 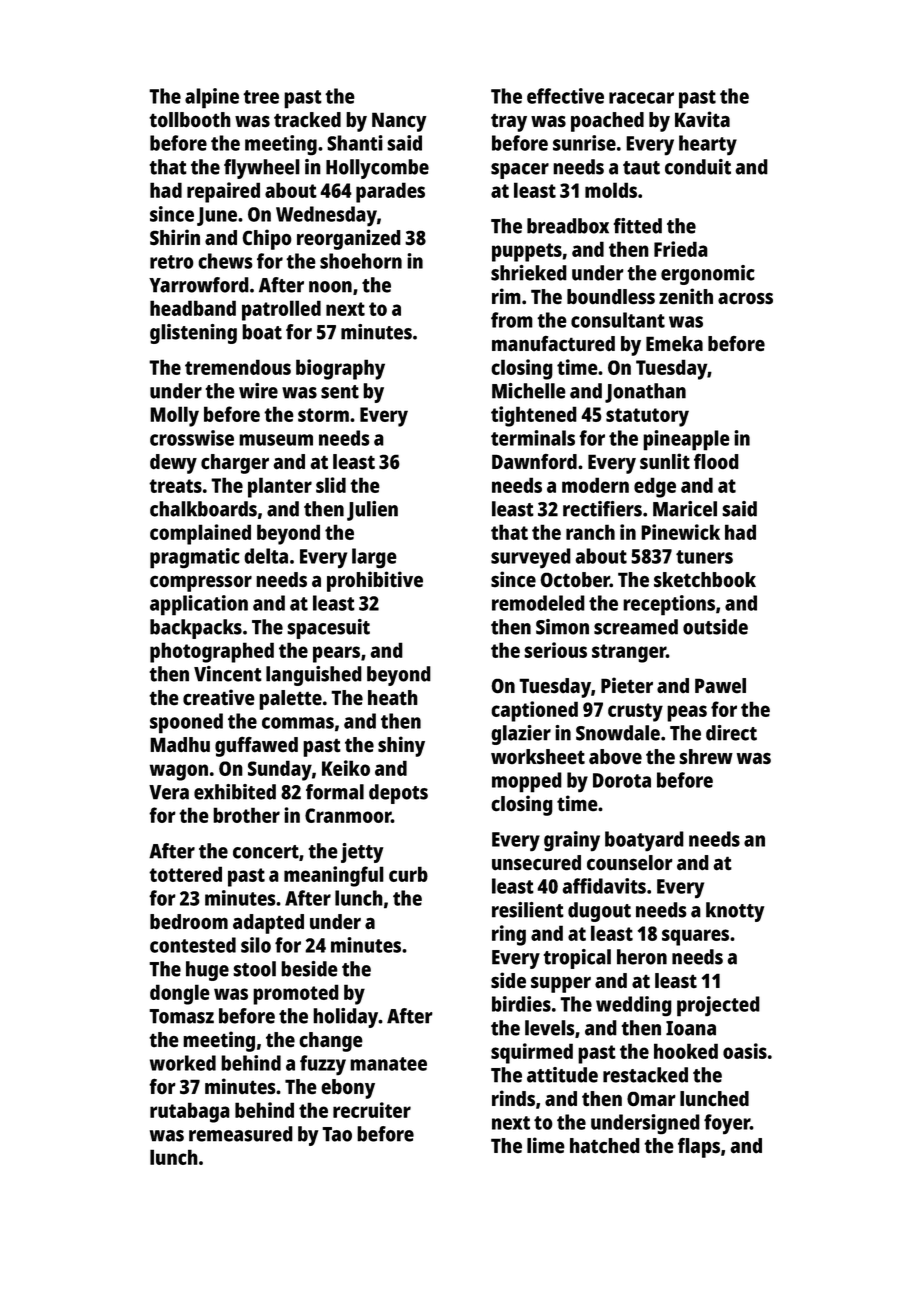 I want to click on remeasured, so click(x=241, y=1134).
